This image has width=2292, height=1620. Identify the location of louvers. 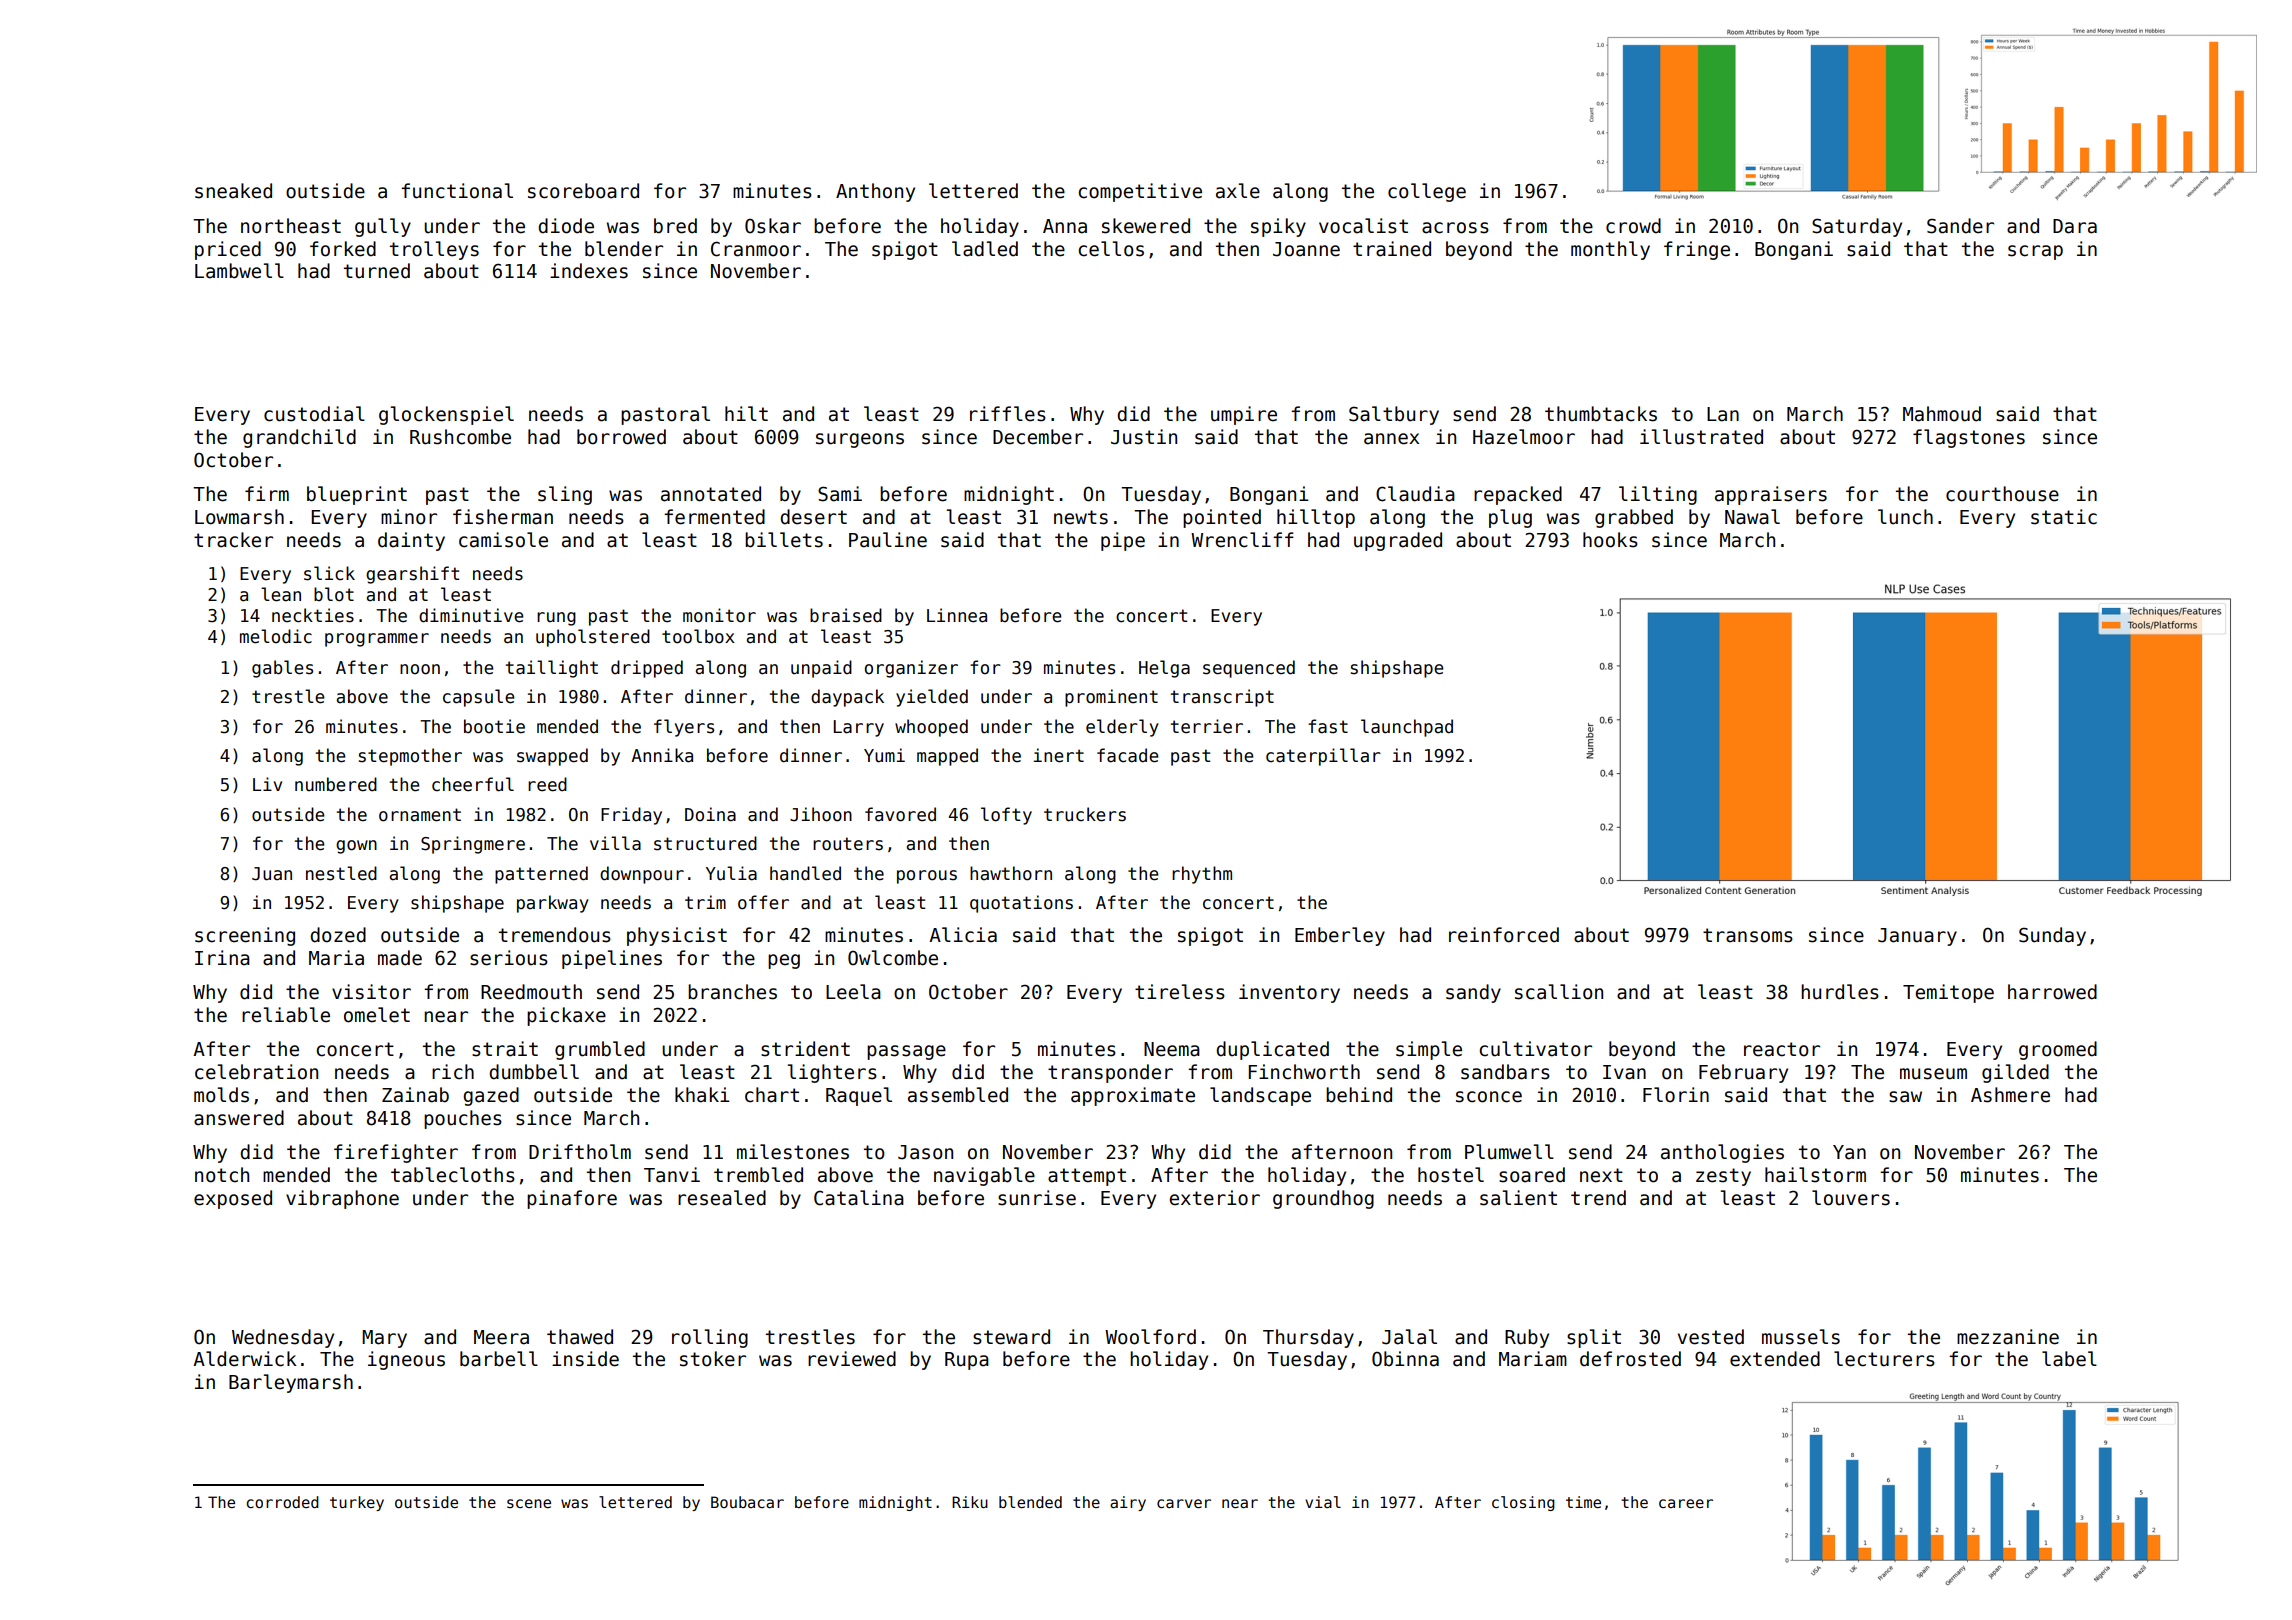
(1851, 1198).
